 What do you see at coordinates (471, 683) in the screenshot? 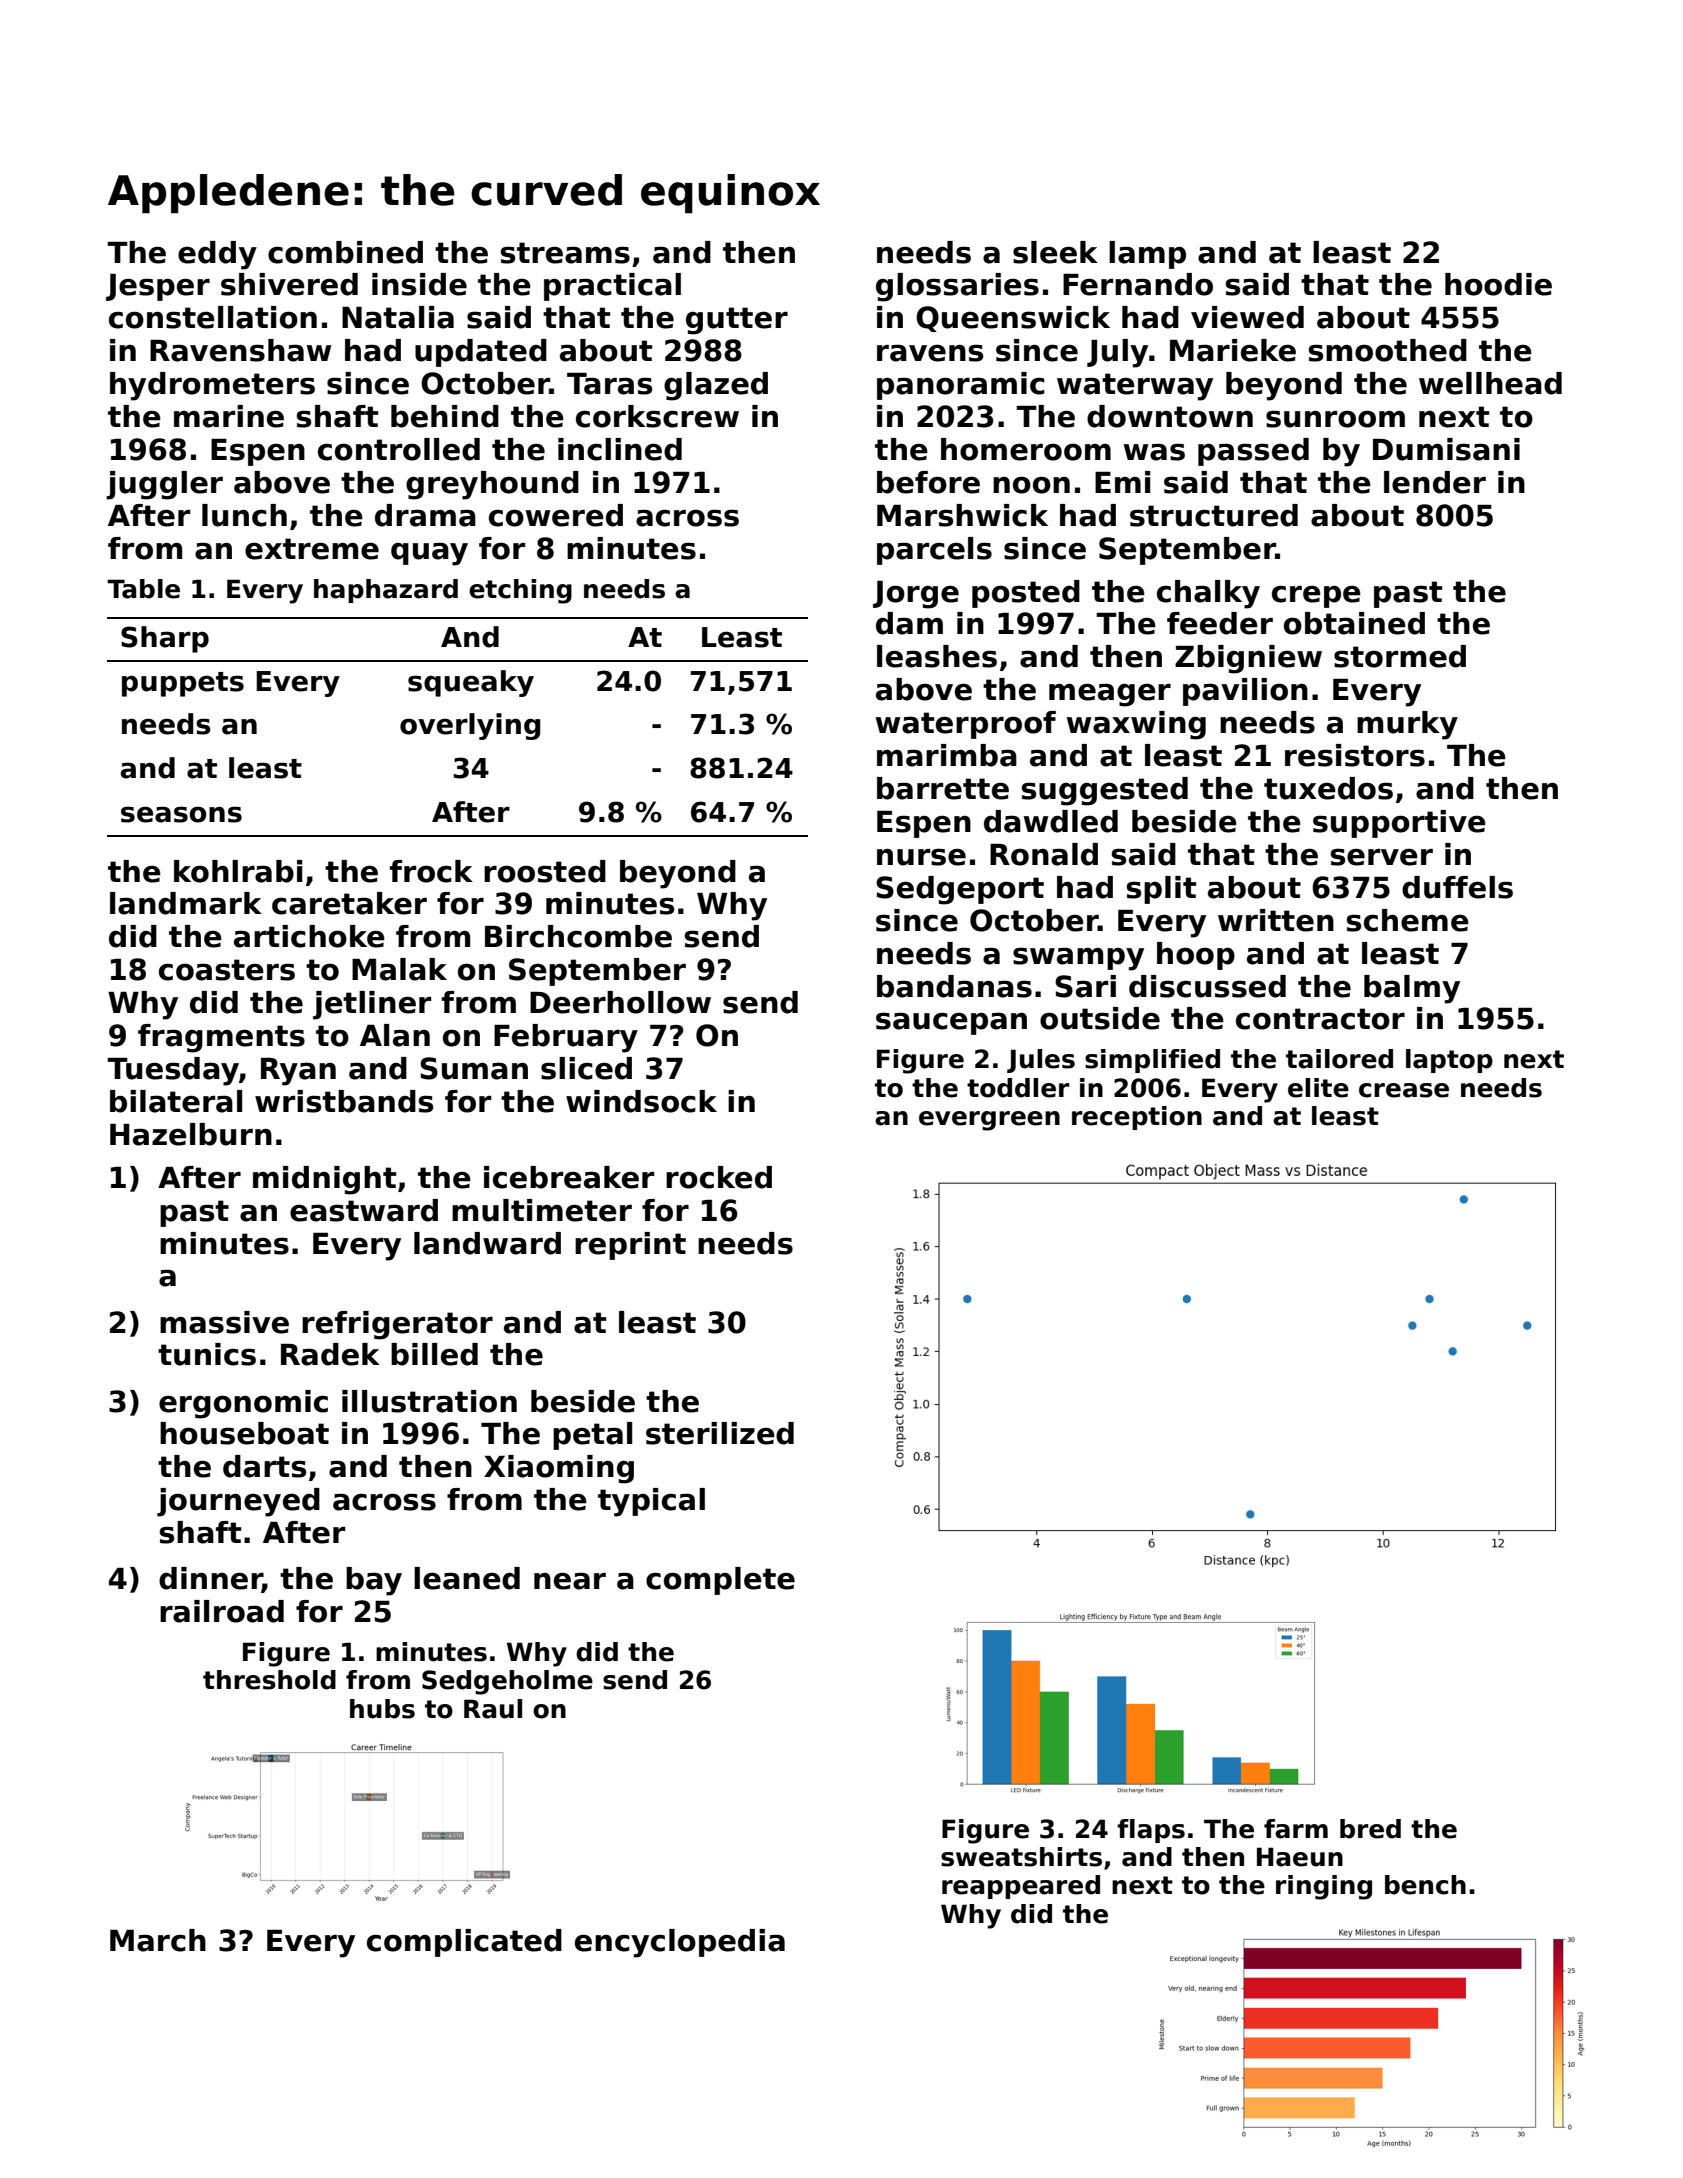
I see `squeaky` at bounding box center [471, 683].
